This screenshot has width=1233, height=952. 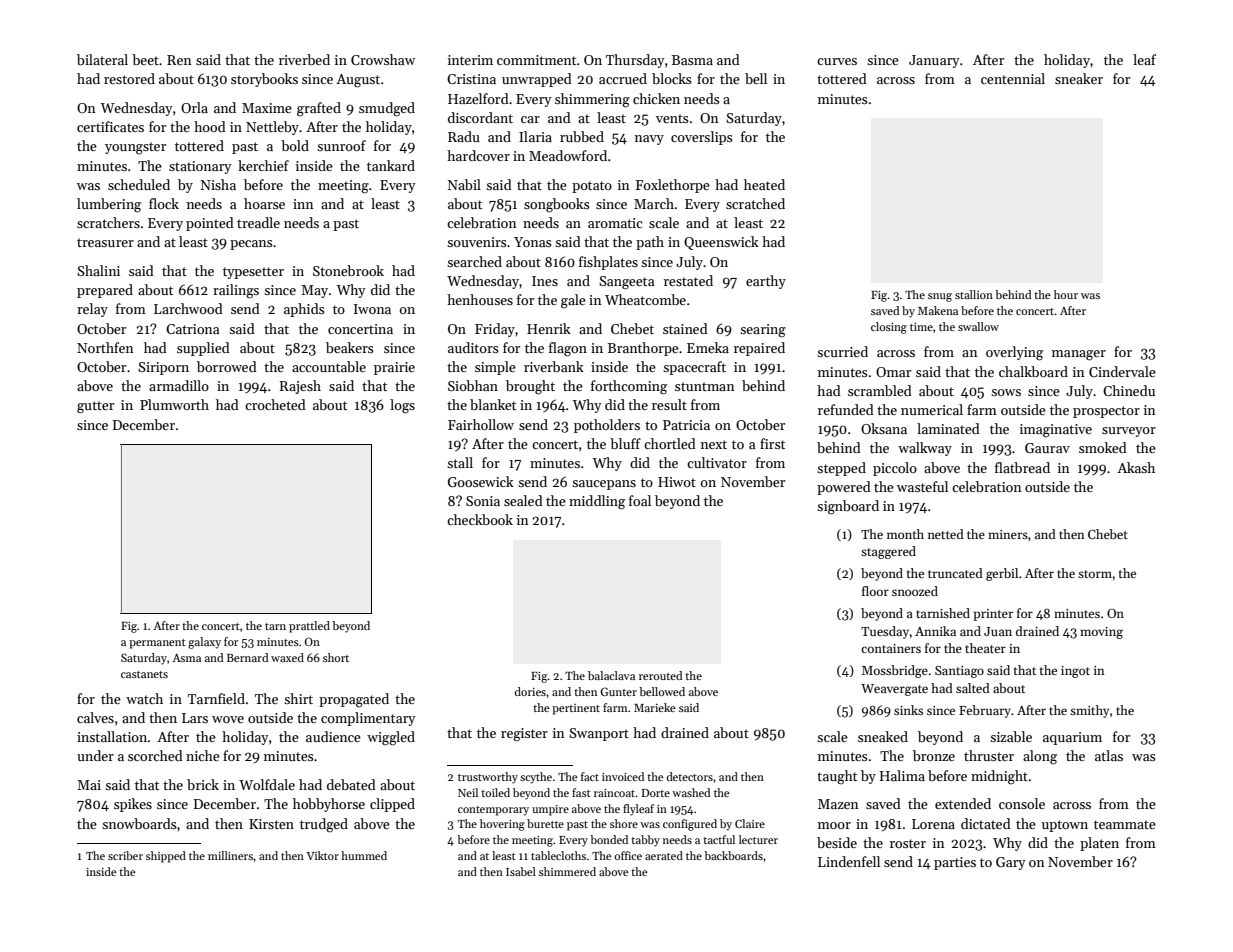 I want to click on Plumworth, so click(x=174, y=404).
